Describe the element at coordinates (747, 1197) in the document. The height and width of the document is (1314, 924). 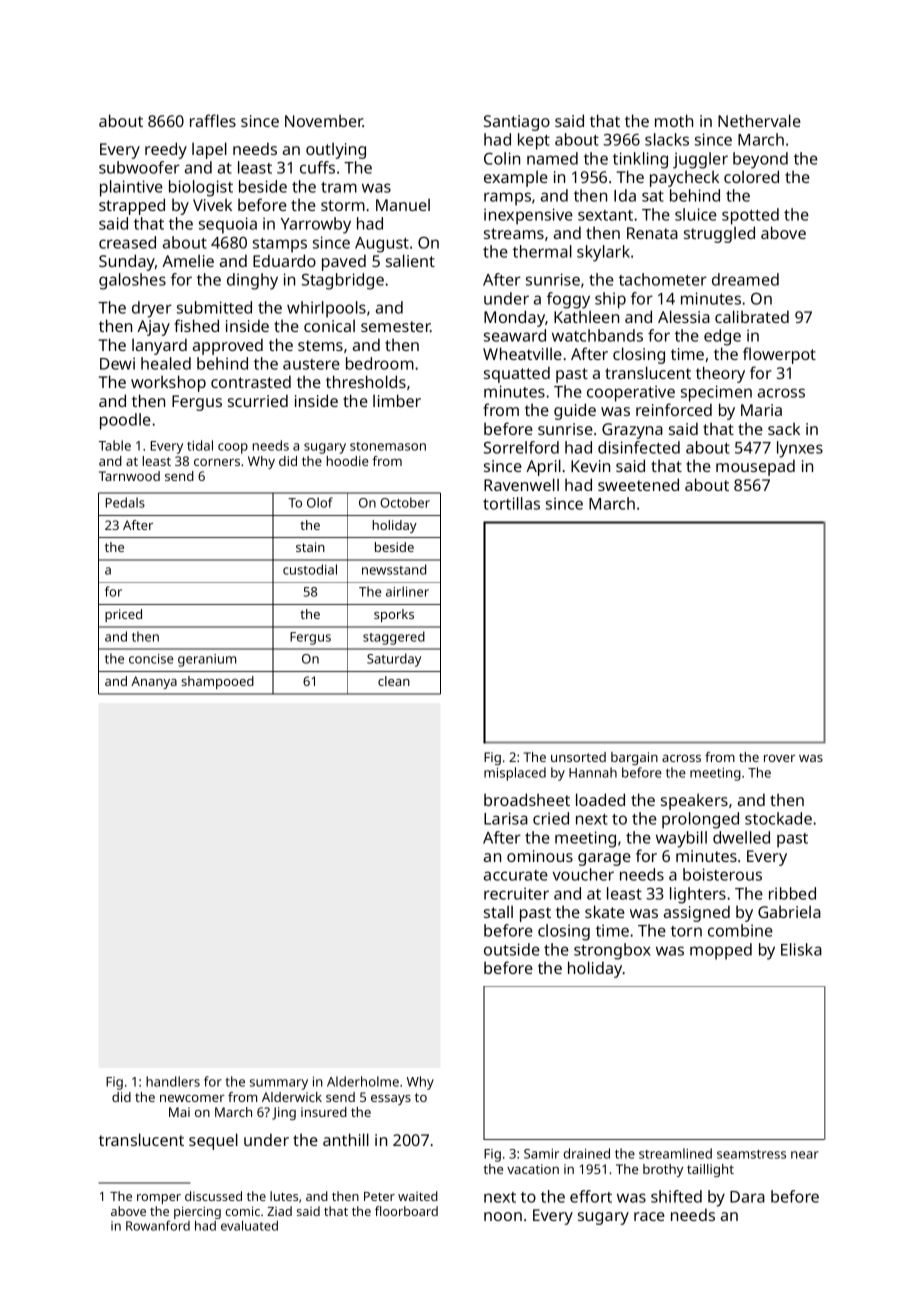
I see `Dara` at that location.
